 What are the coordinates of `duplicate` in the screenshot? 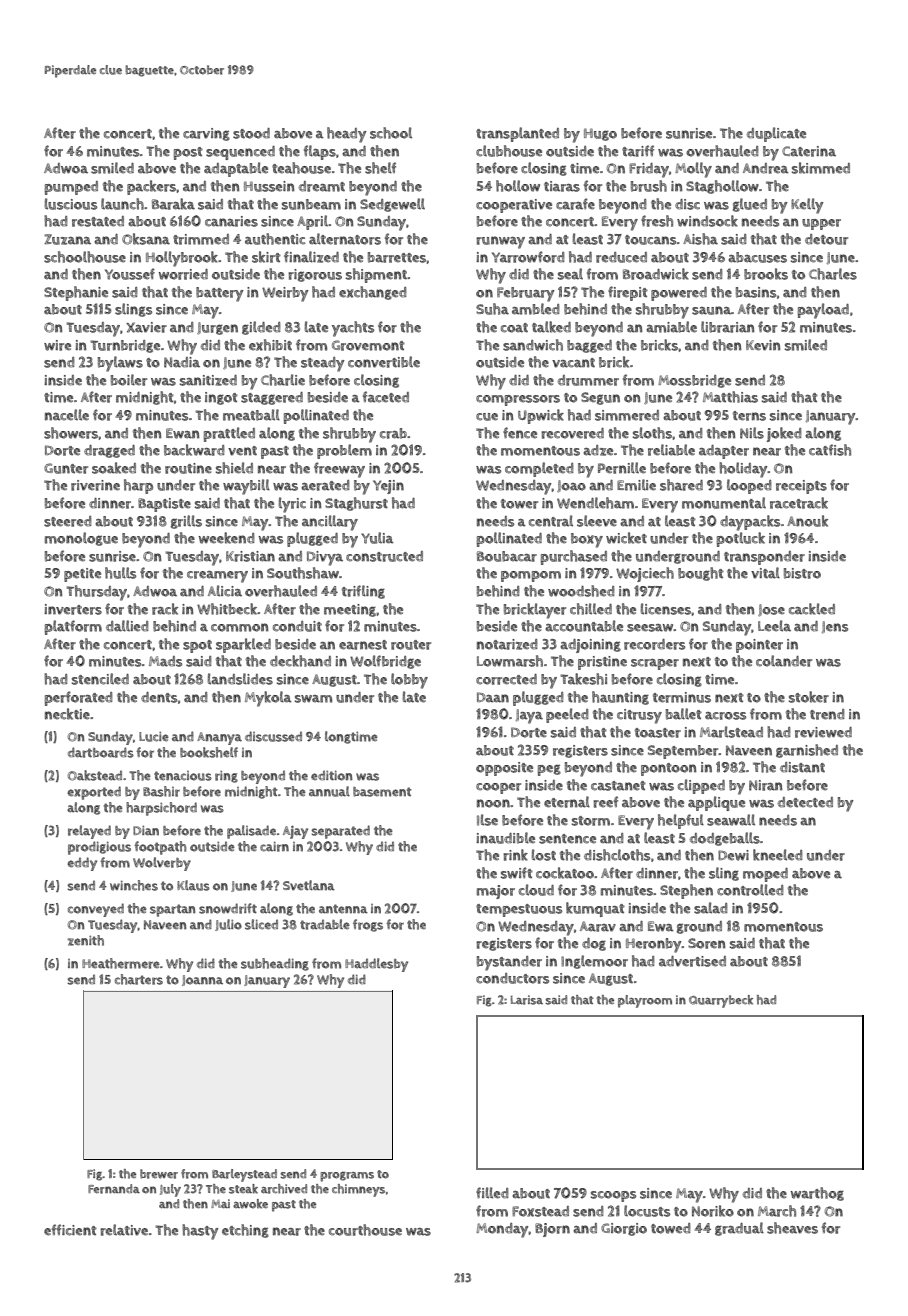 It's located at (776, 134).
